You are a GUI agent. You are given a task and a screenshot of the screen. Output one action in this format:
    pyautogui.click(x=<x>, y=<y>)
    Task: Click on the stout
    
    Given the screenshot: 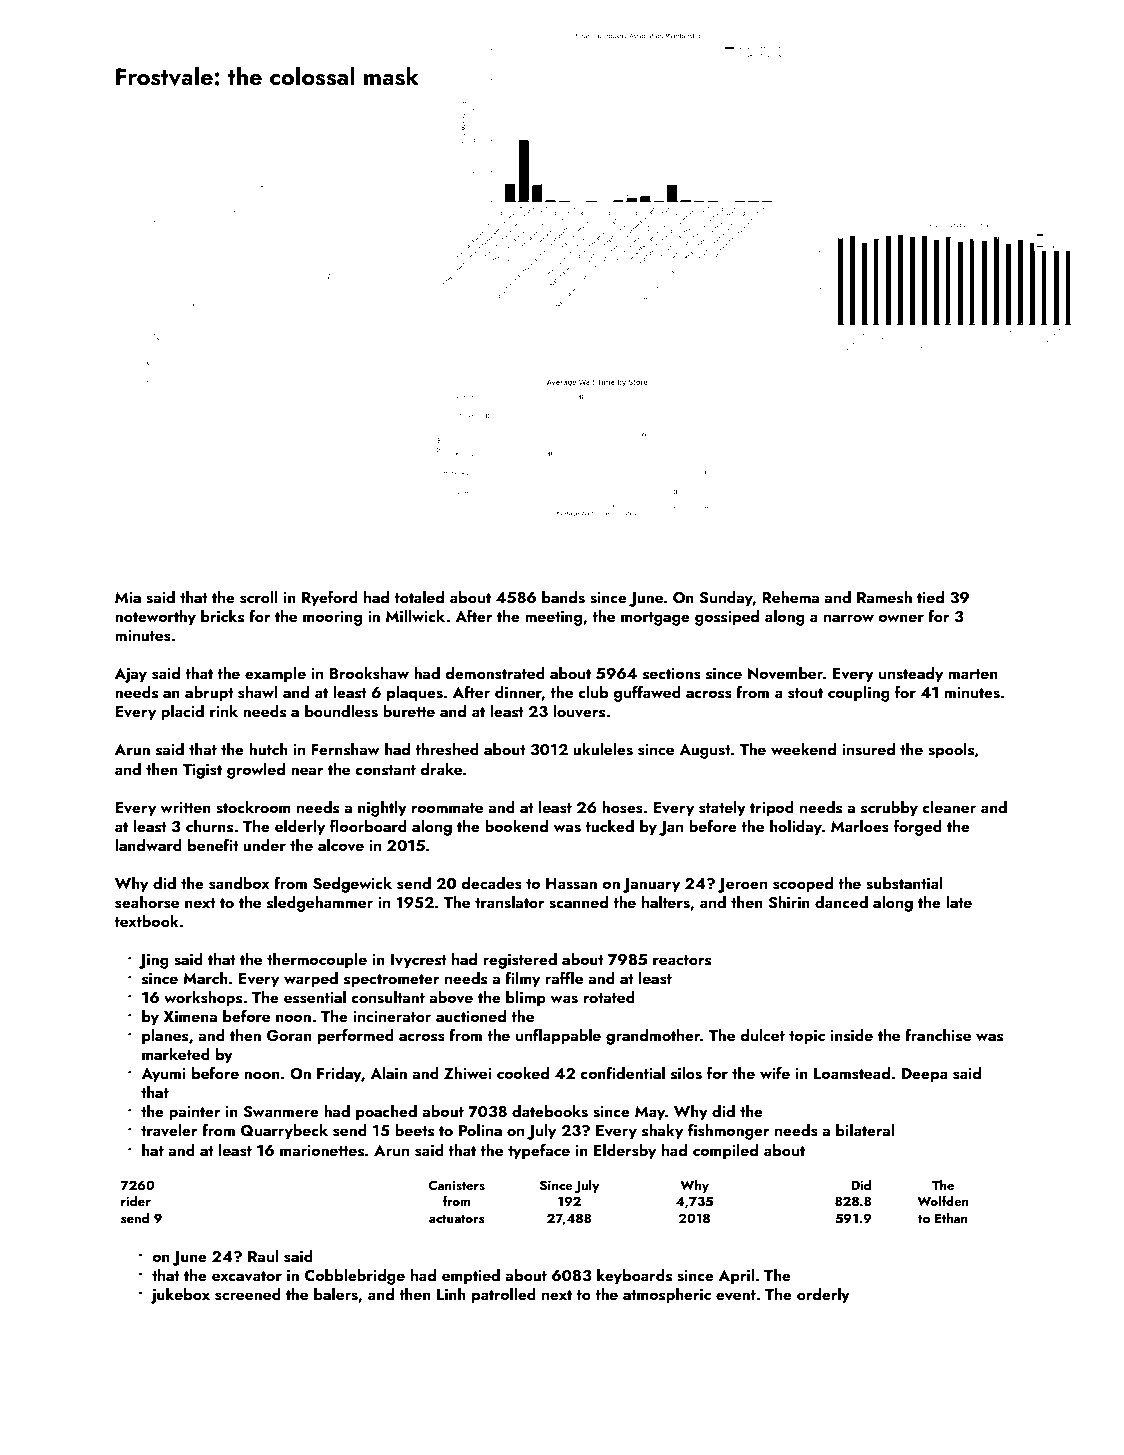 What is the action you would take?
    pyautogui.click(x=805, y=693)
